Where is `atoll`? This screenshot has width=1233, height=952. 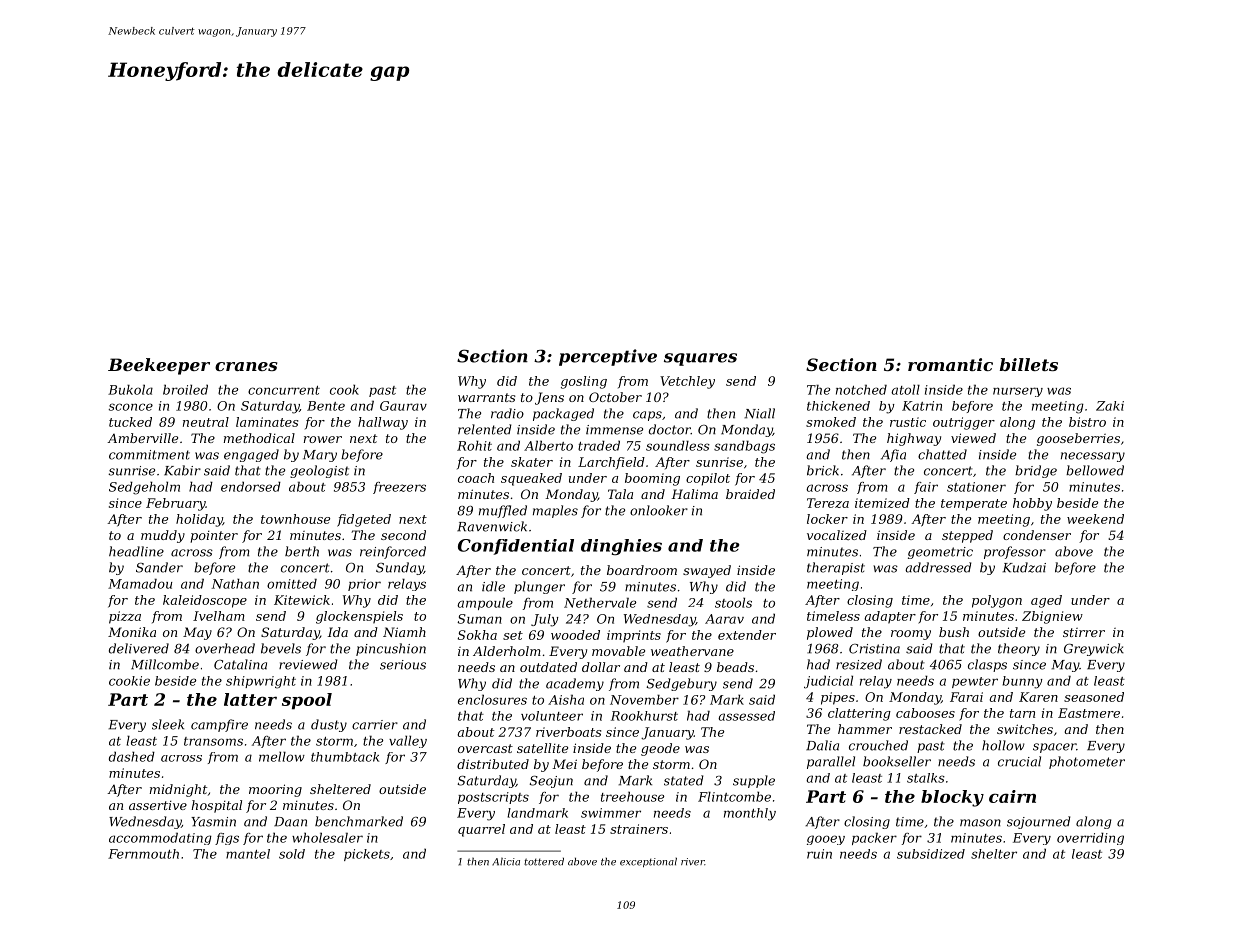
atoll is located at coordinates (905, 389).
